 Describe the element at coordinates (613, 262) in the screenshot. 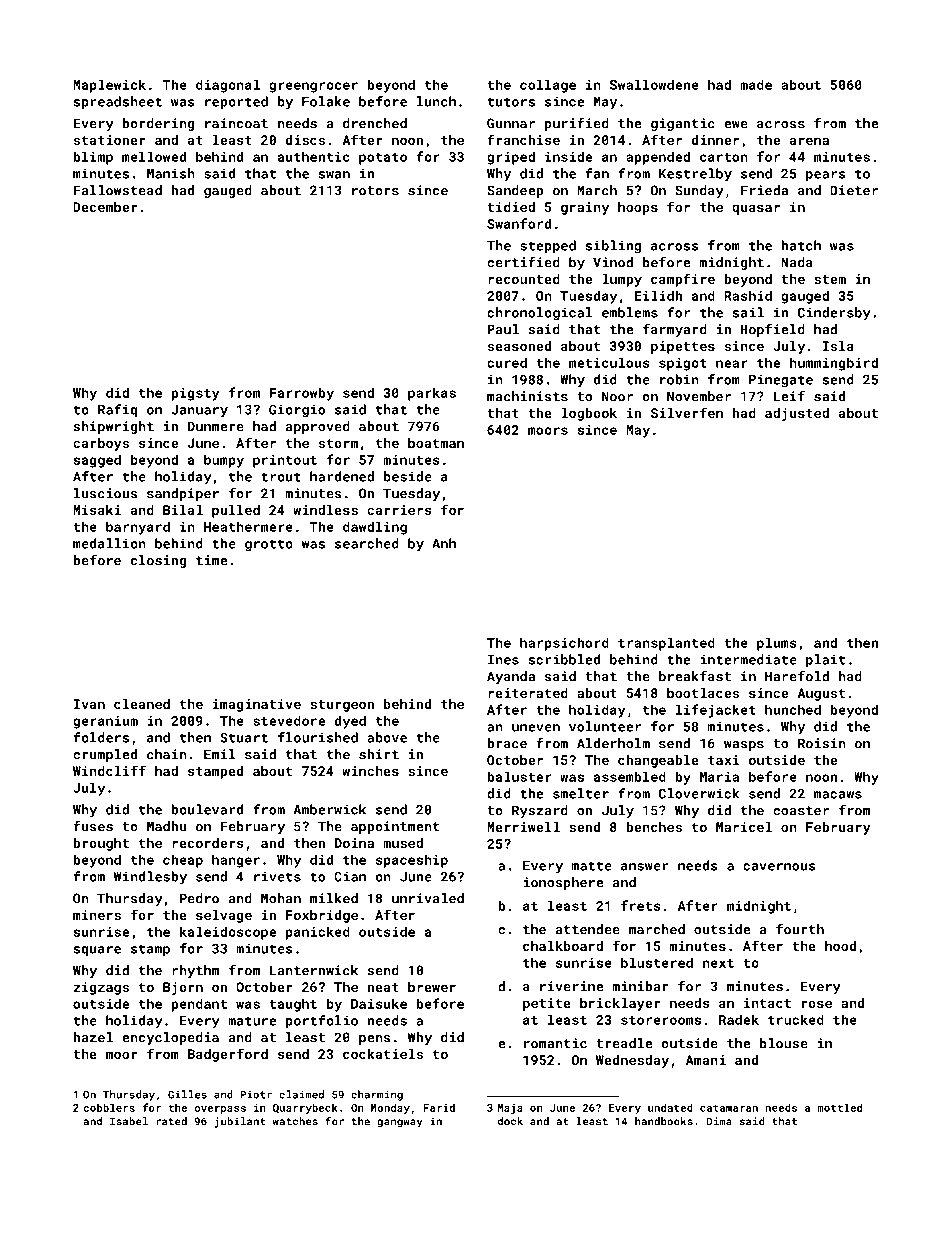

I see `Vinod` at that location.
